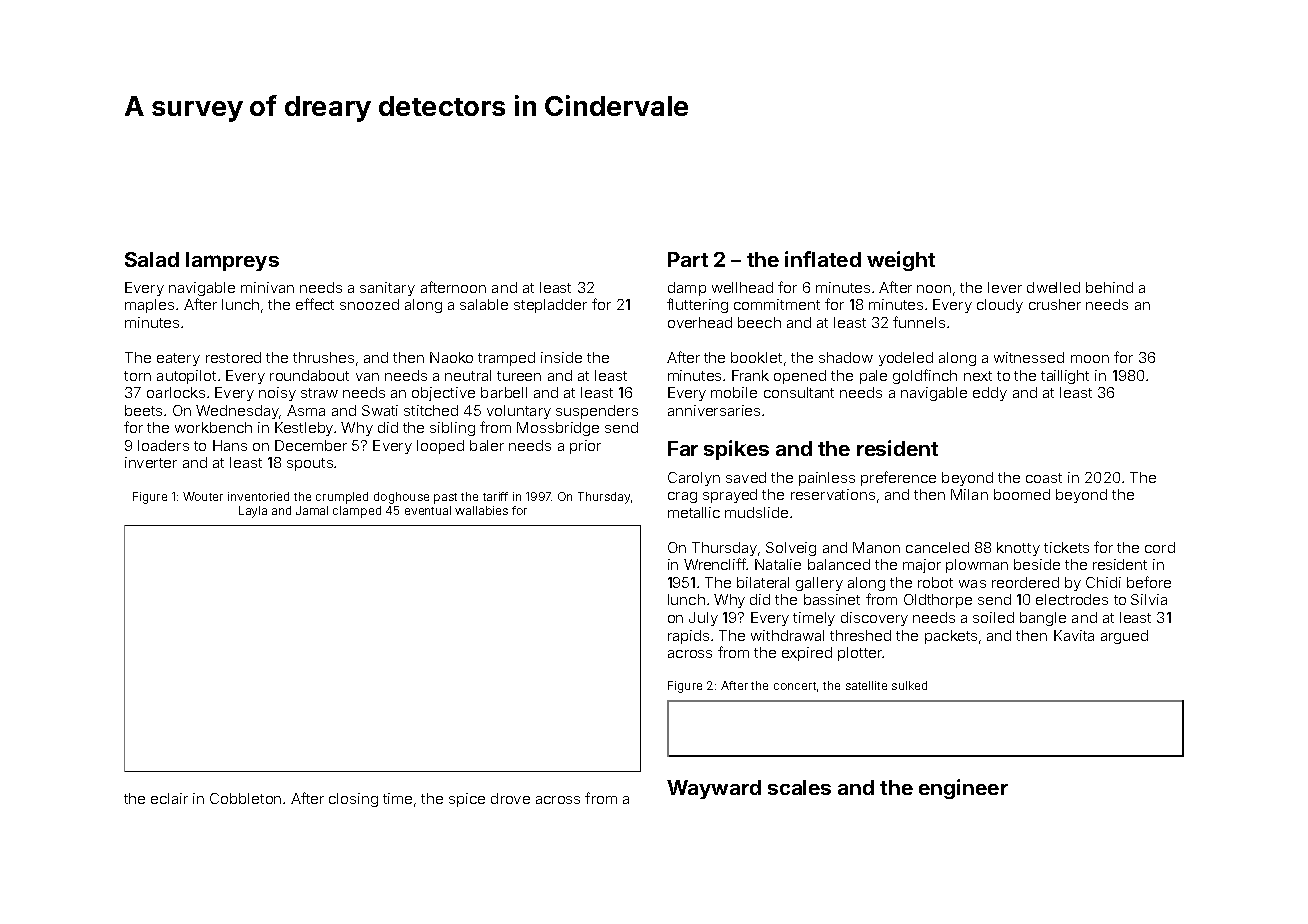  What do you see at coordinates (715, 564) in the screenshot?
I see `Wrencliff` at bounding box center [715, 564].
